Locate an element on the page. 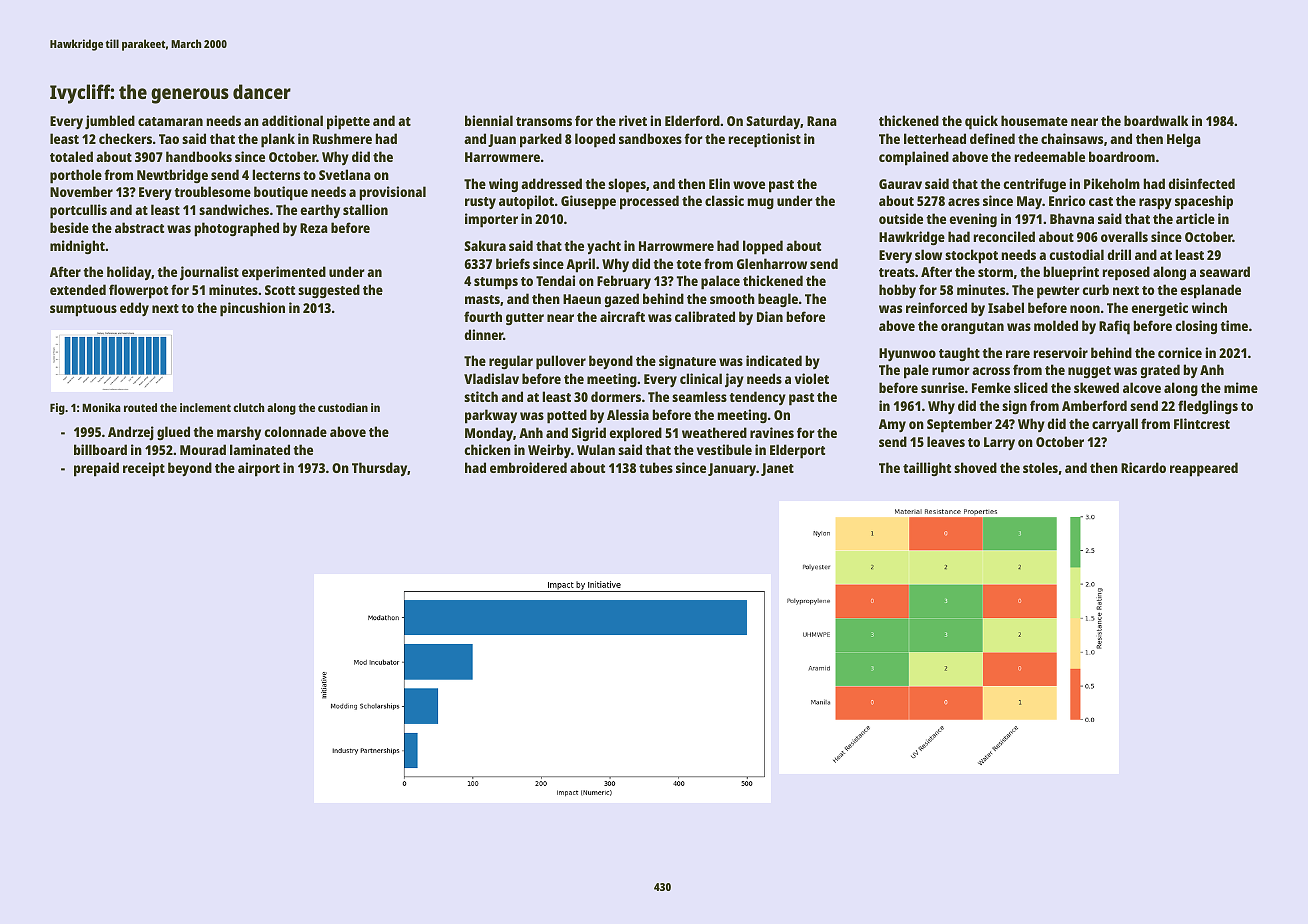  stoles is located at coordinates (1040, 467).
